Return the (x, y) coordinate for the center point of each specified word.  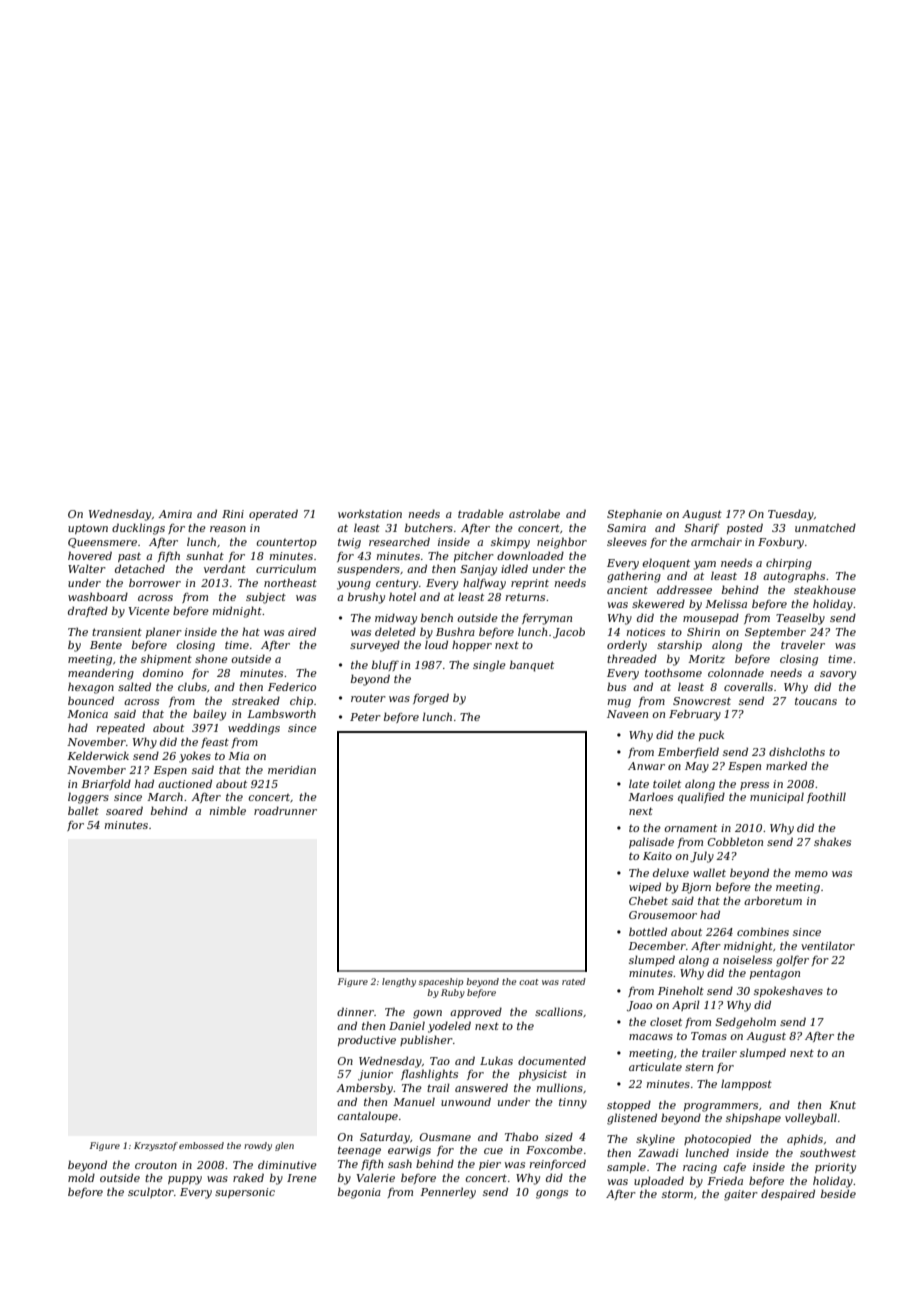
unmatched (825, 527)
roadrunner (285, 810)
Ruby (453, 993)
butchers (429, 527)
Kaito (657, 856)
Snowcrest (702, 701)
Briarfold (106, 784)
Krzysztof (156, 1146)
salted (134, 686)
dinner (355, 1011)
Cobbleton (735, 841)
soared (124, 810)
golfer (792, 961)
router (368, 698)
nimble (228, 810)
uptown (88, 529)
